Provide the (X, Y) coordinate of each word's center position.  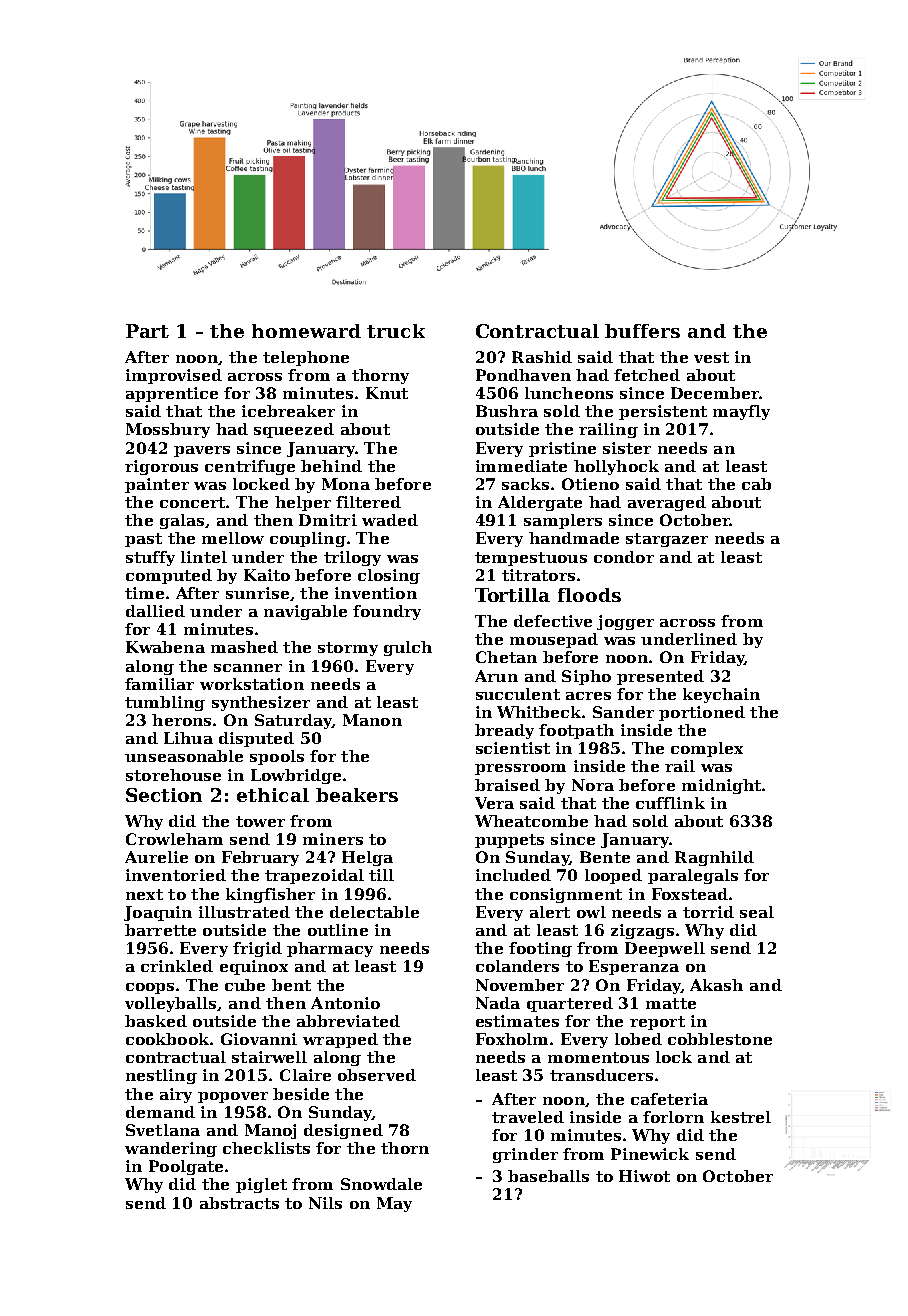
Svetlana (163, 1130)
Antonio (345, 1003)
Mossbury (168, 430)
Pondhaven (523, 375)
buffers (642, 331)
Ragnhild (714, 858)
